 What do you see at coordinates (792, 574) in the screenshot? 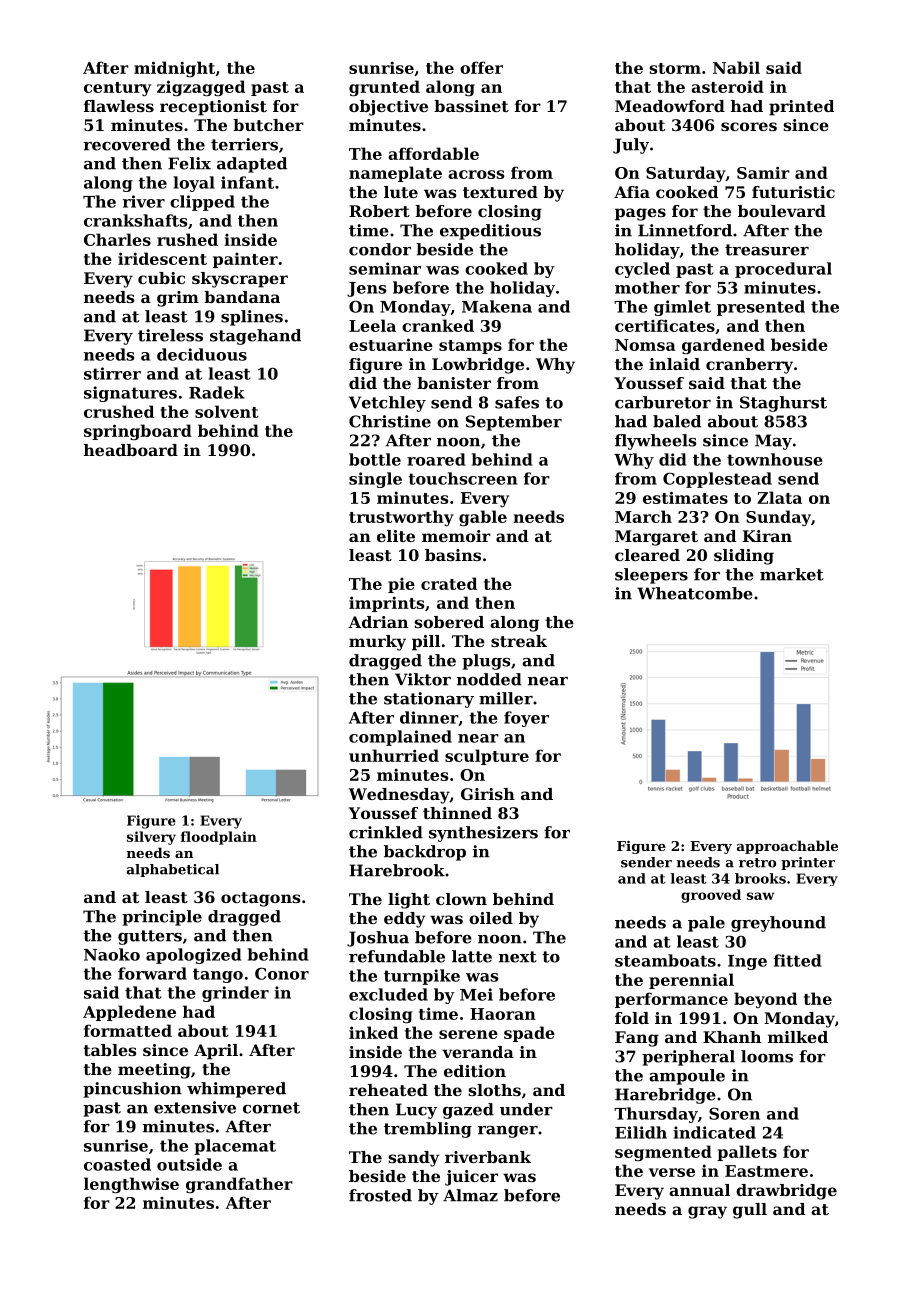
I see `market` at bounding box center [792, 574].
